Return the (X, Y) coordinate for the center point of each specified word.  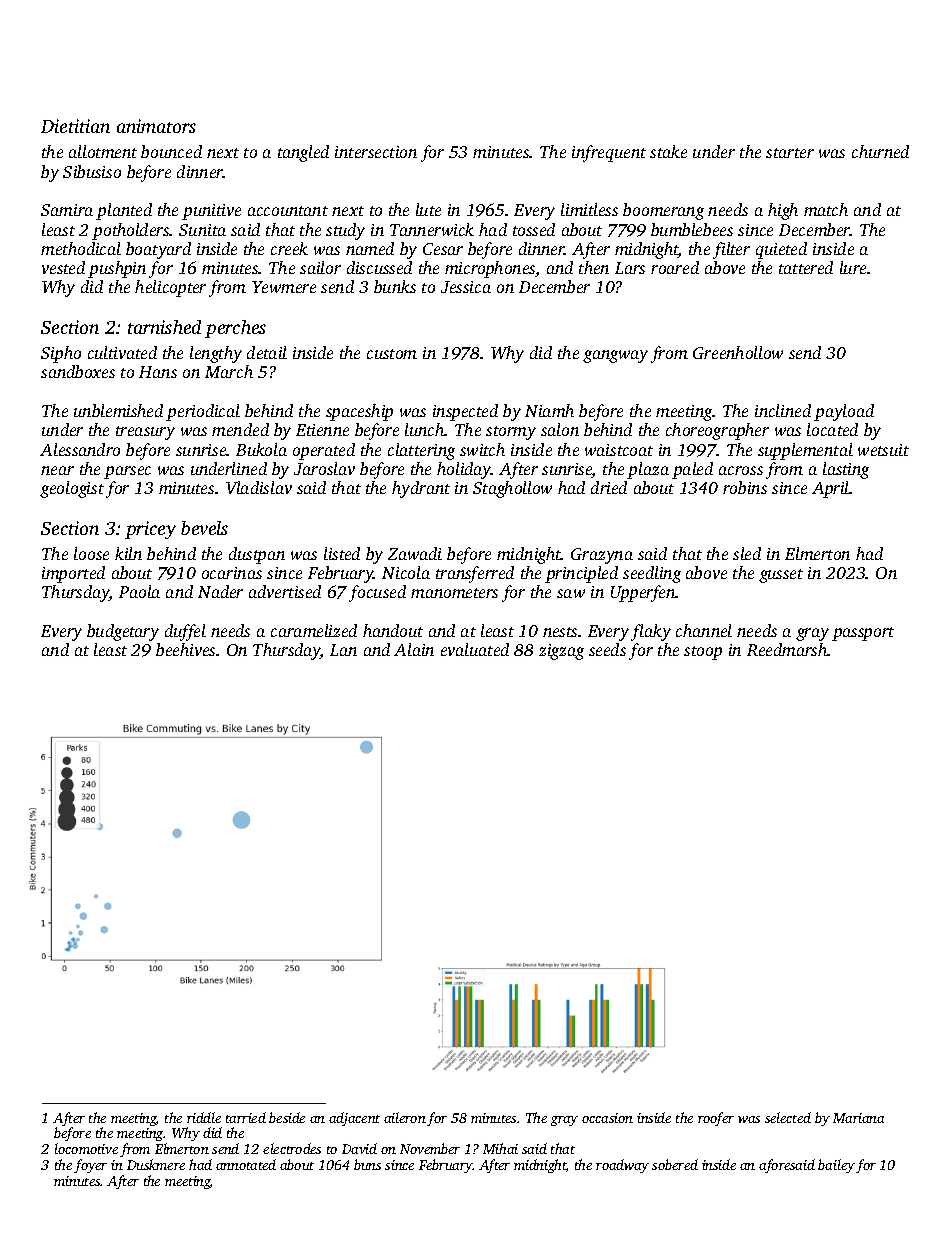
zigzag (561, 652)
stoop (703, 653)
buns (367, 1164)
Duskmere (156, 1164)
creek (289, 248)
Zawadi (415, 553)
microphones (490, 269)
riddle (204, 1117)
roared (675, 267)
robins (745, 487)
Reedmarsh (787, 649)
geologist (72, 489)
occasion (607, 1118)
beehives (185, 649)
